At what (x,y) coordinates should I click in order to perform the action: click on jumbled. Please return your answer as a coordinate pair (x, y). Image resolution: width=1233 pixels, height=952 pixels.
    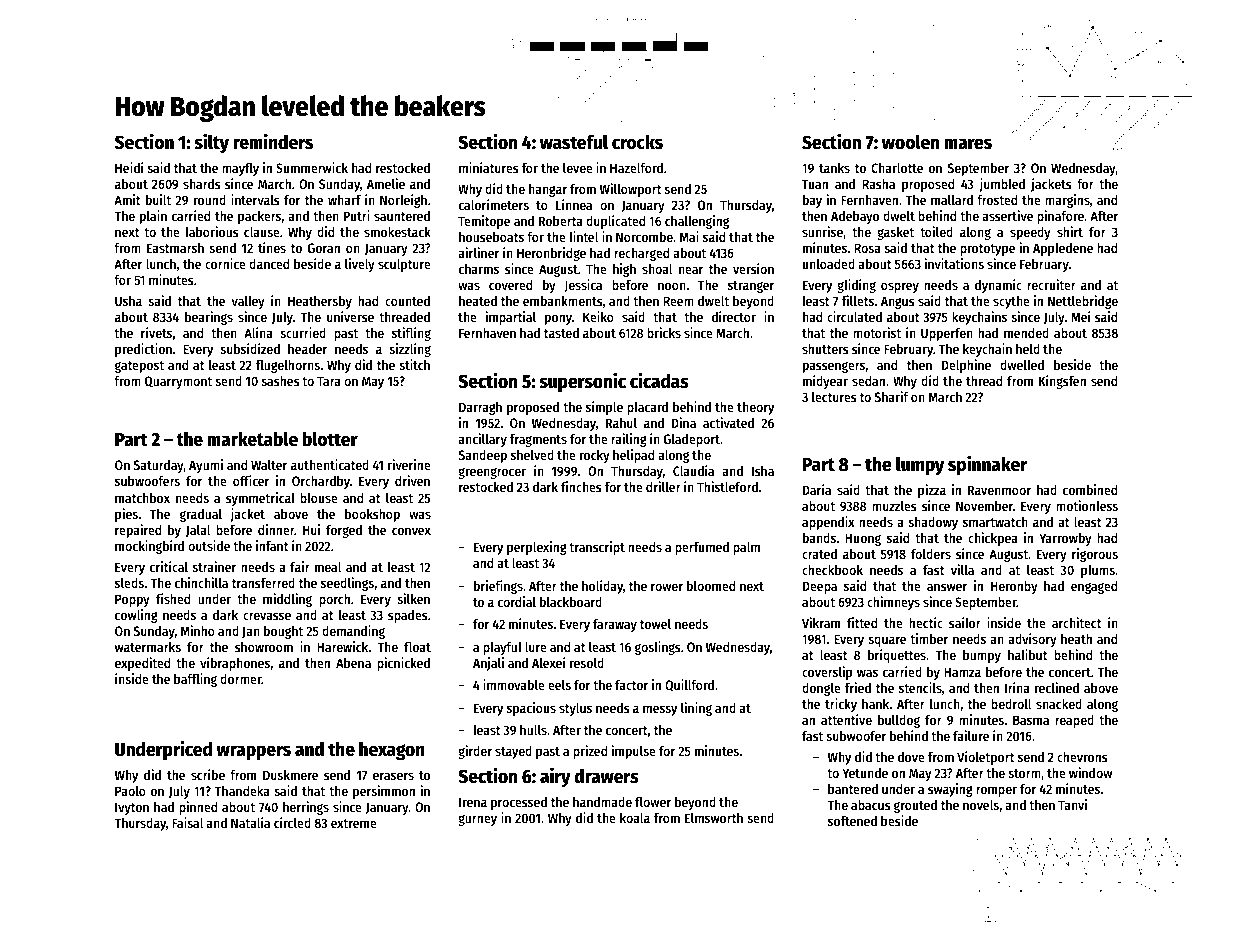
    Looking at the image, I should click on (1002, 185).
